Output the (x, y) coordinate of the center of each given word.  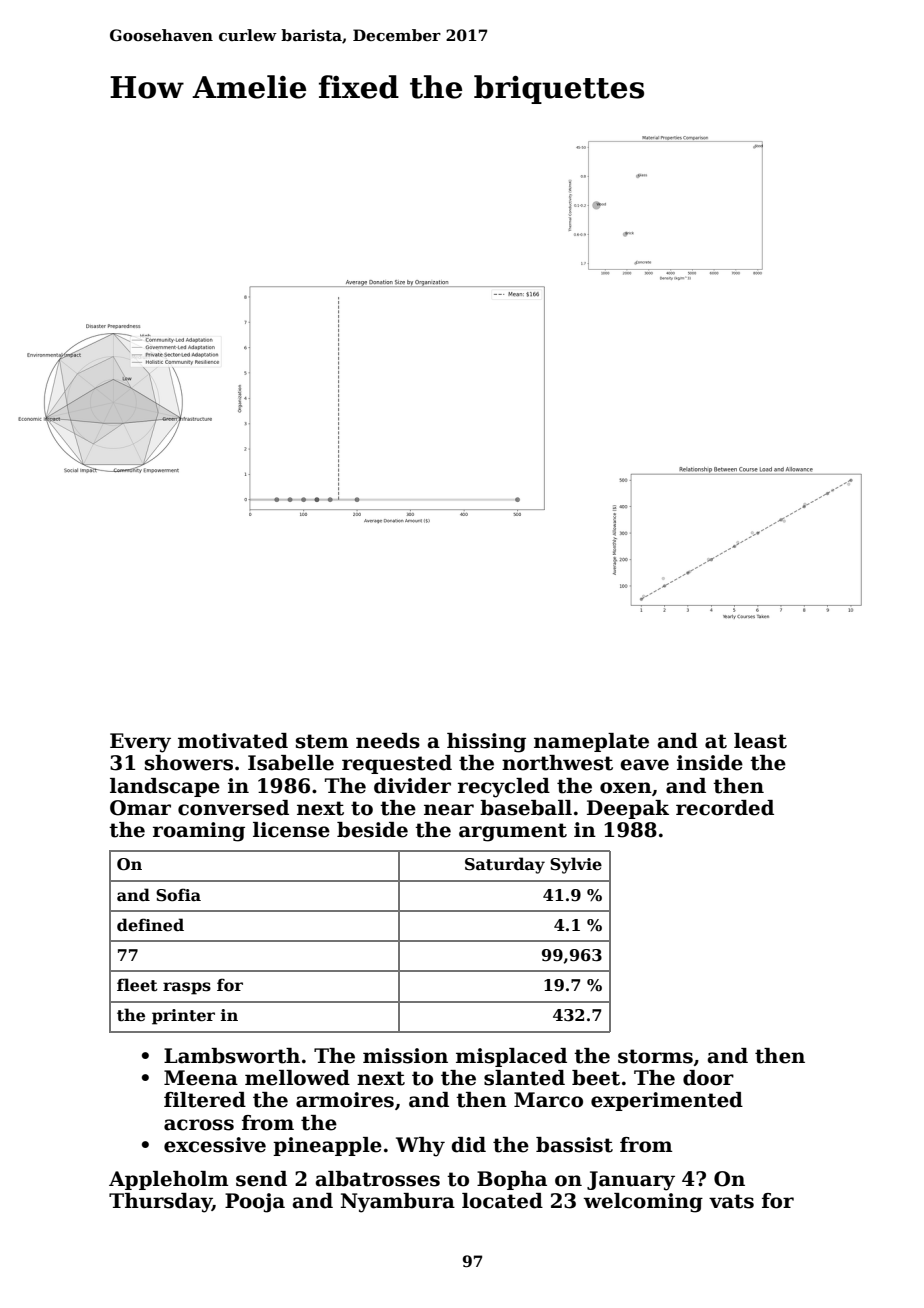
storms (655, 1056)
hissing (486, 743)
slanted (524, 1078)
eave (644, 765)
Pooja (255, 1203)
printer (183, 1017)
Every (140, 743)
